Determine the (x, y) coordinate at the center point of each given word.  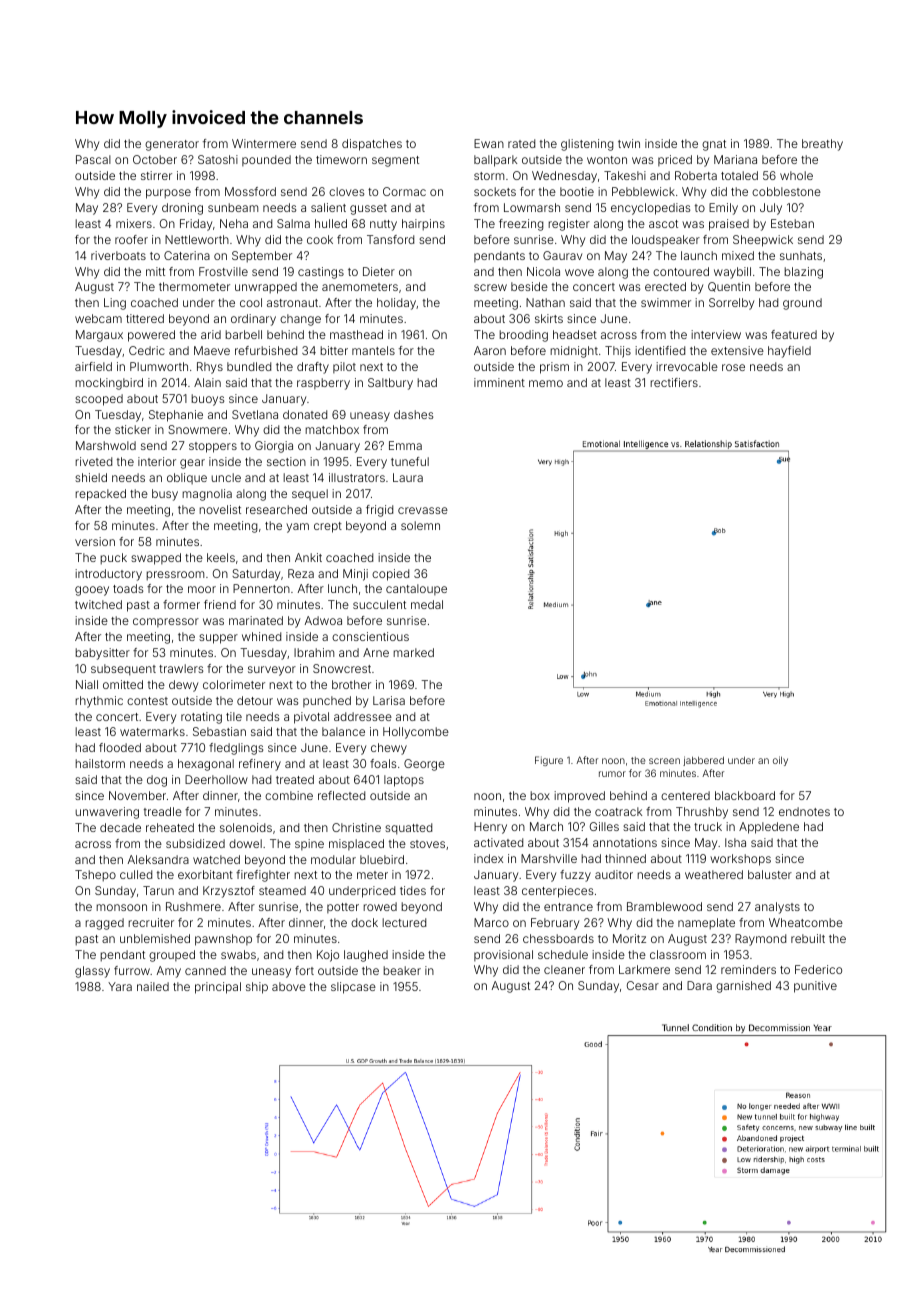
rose (733, 367)
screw (490, 287)
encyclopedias (650, 209)
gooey (92, 591)
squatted (408, 829)
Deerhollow (216, 779)
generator (172, 145)
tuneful (410, 461)
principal (218, 988)
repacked (100, 495)
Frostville (223, 271)
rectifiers (674, 382)
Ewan (489, 143)
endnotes (804, 811)
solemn (420, 525)
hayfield (789, 352)
